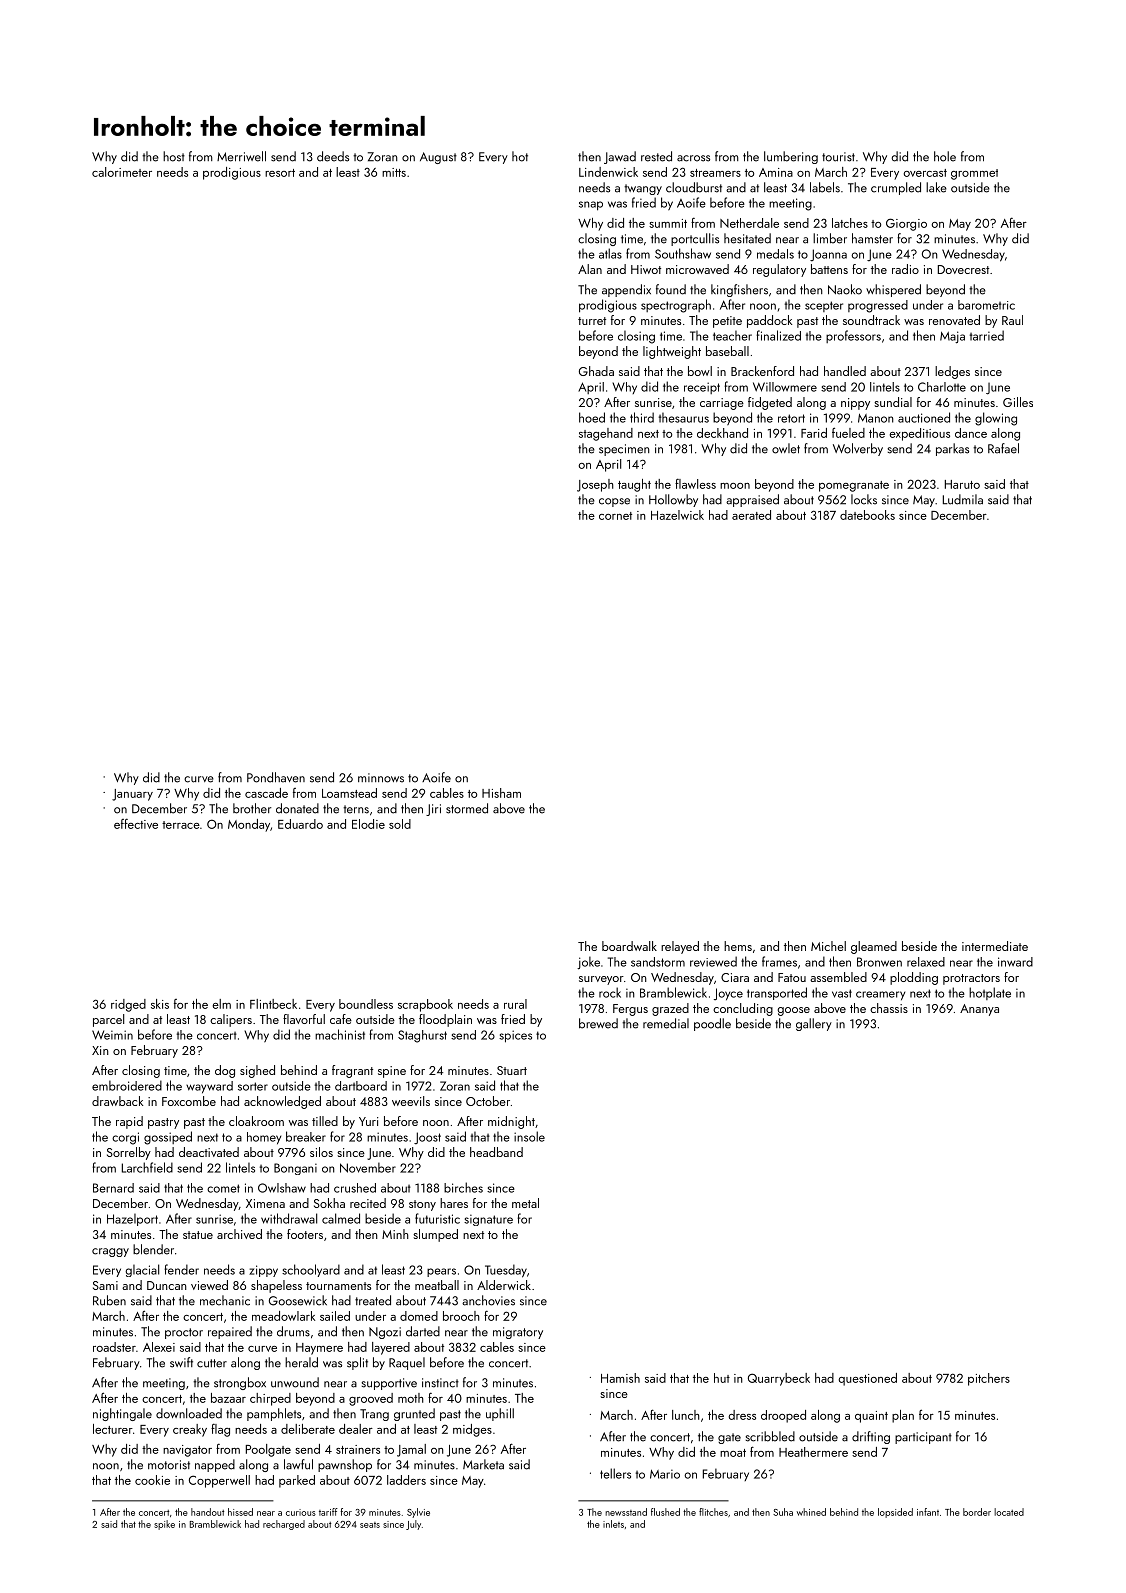 The height and width of the screenshot is (1593, 1126). What do you see at coordinates (666, 1023) in the screenshot?
I see `remedial` at bounding box center [666, 1023].
